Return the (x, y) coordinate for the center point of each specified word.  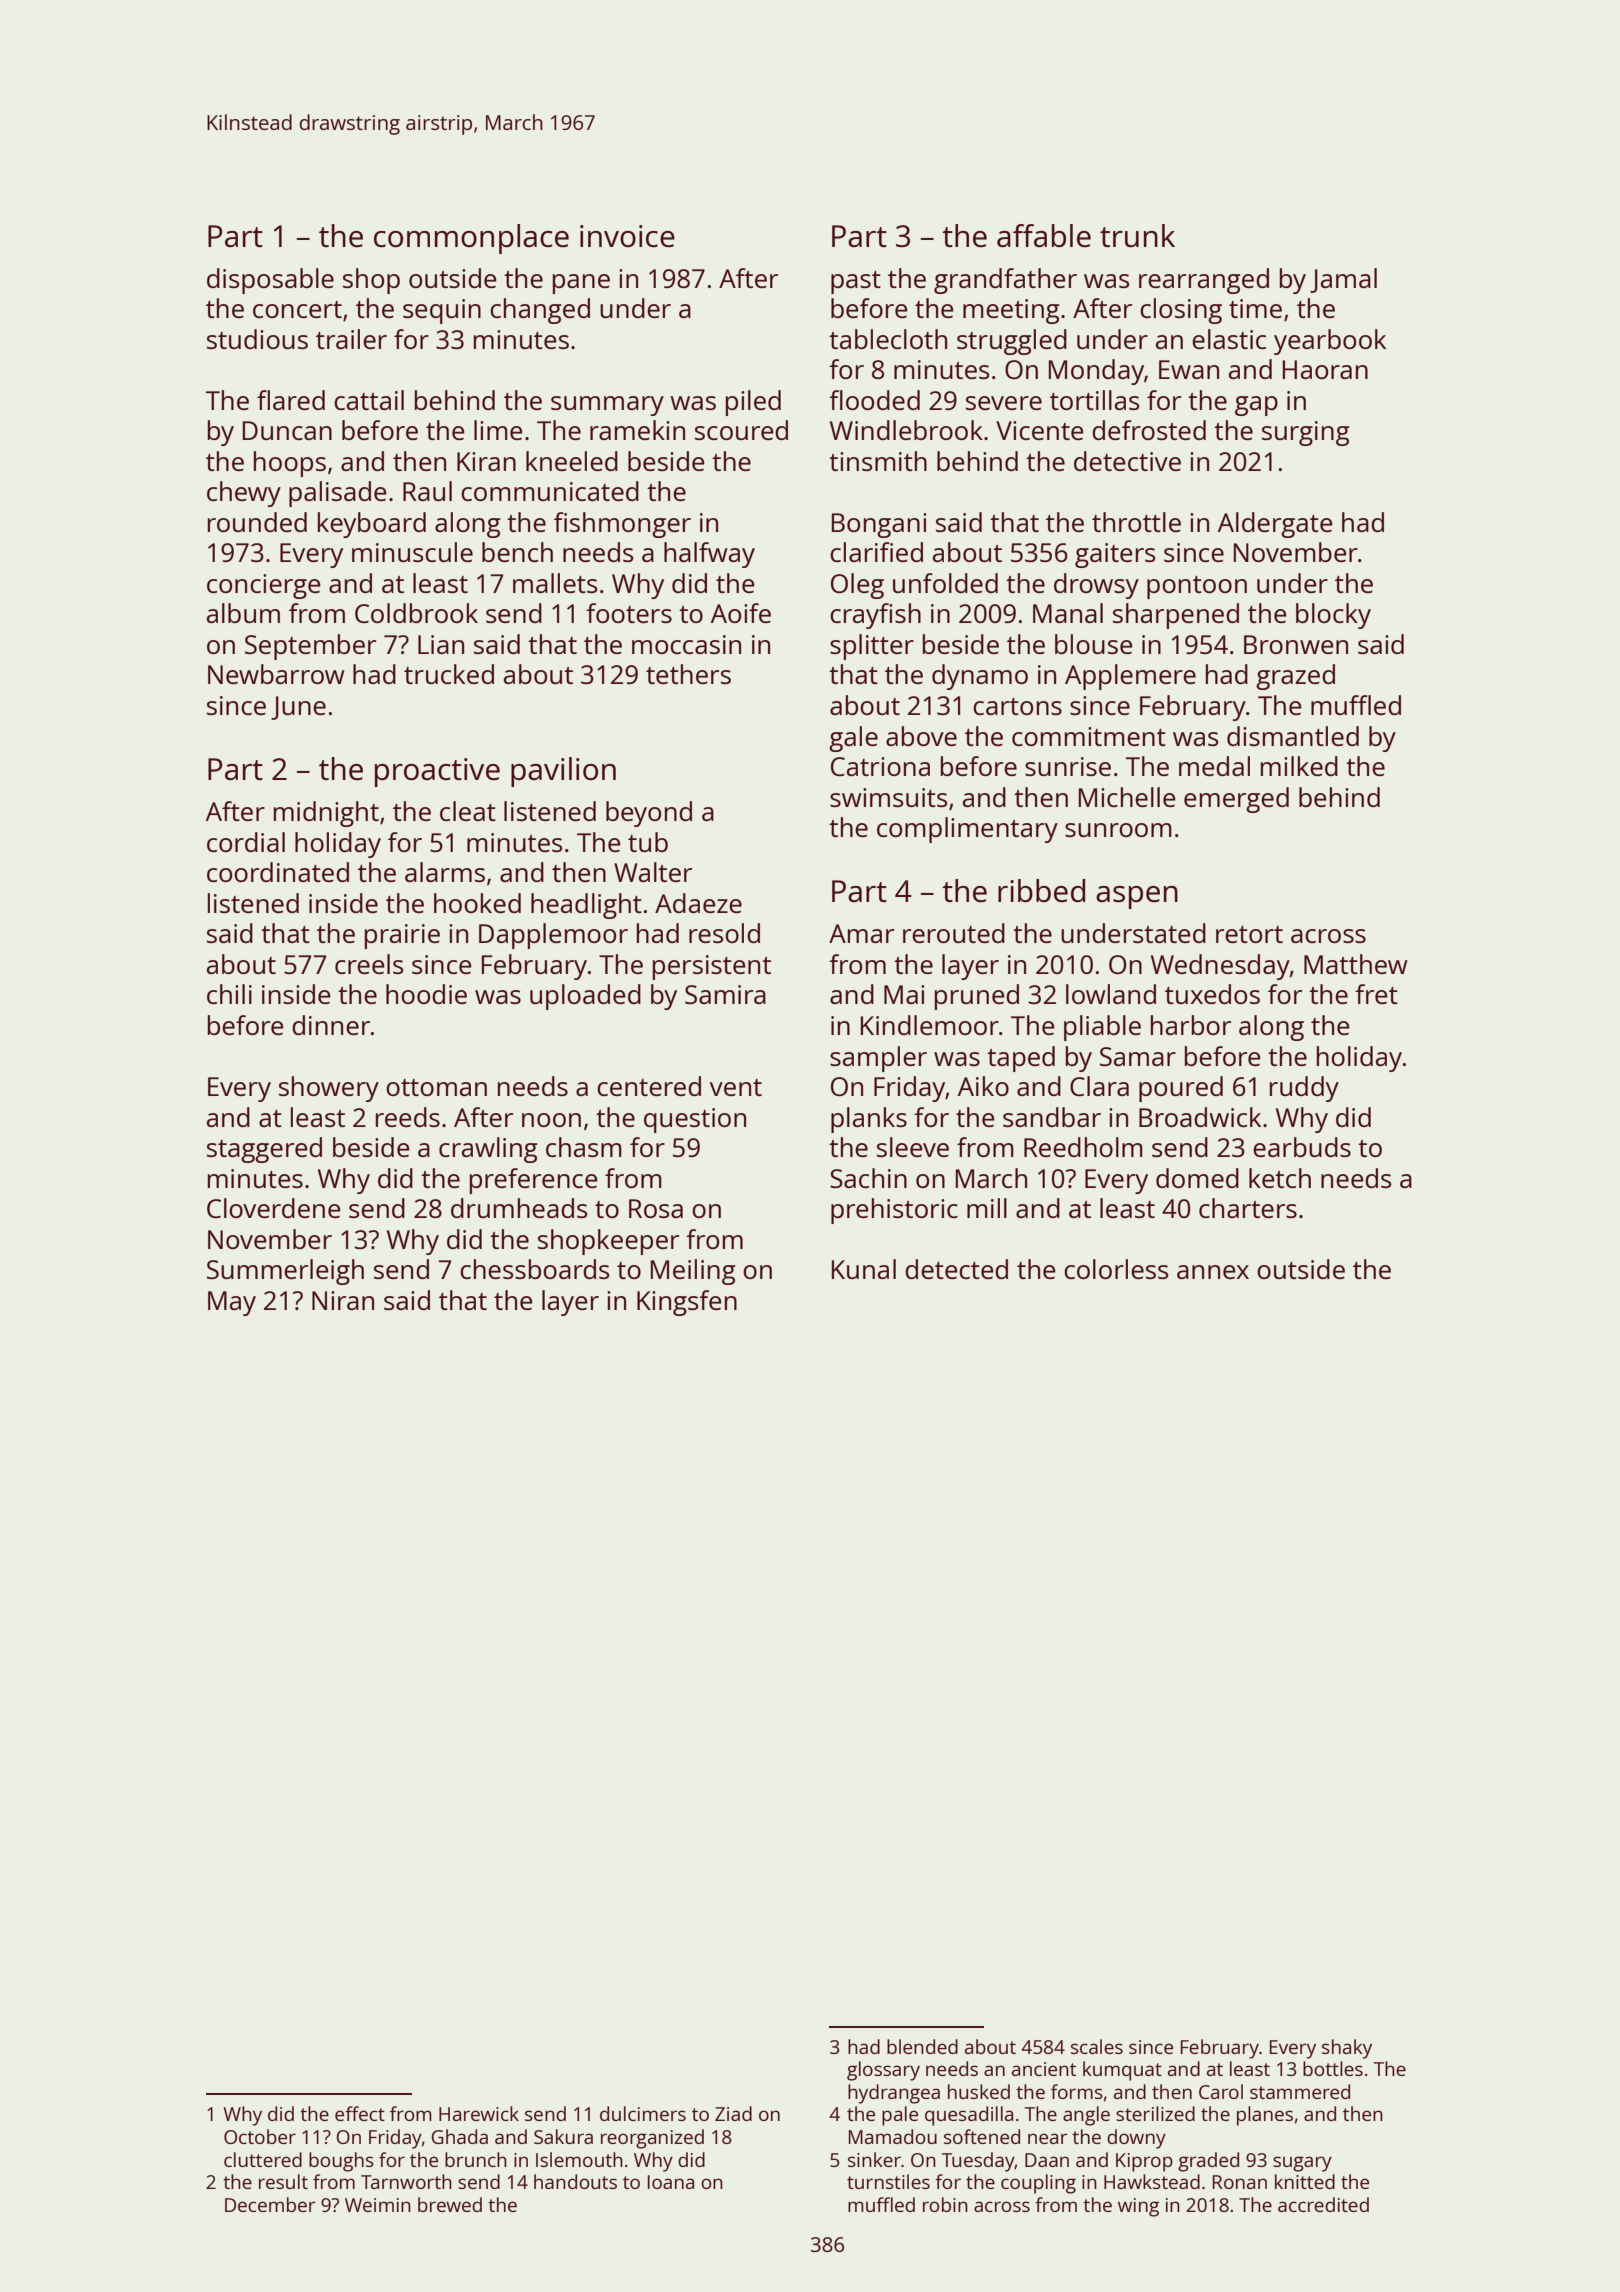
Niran (343, 1300)
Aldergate (1275, 525)
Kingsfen (687, 1303)
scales (1097, 2046)
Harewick (479, 2113)
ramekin (637, 430)
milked (1299, 766)
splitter (872, 647)
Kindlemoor (930, 1025)
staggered (264, 1150)
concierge (264, 586)
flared (291, 400)
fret (1376, 994)
